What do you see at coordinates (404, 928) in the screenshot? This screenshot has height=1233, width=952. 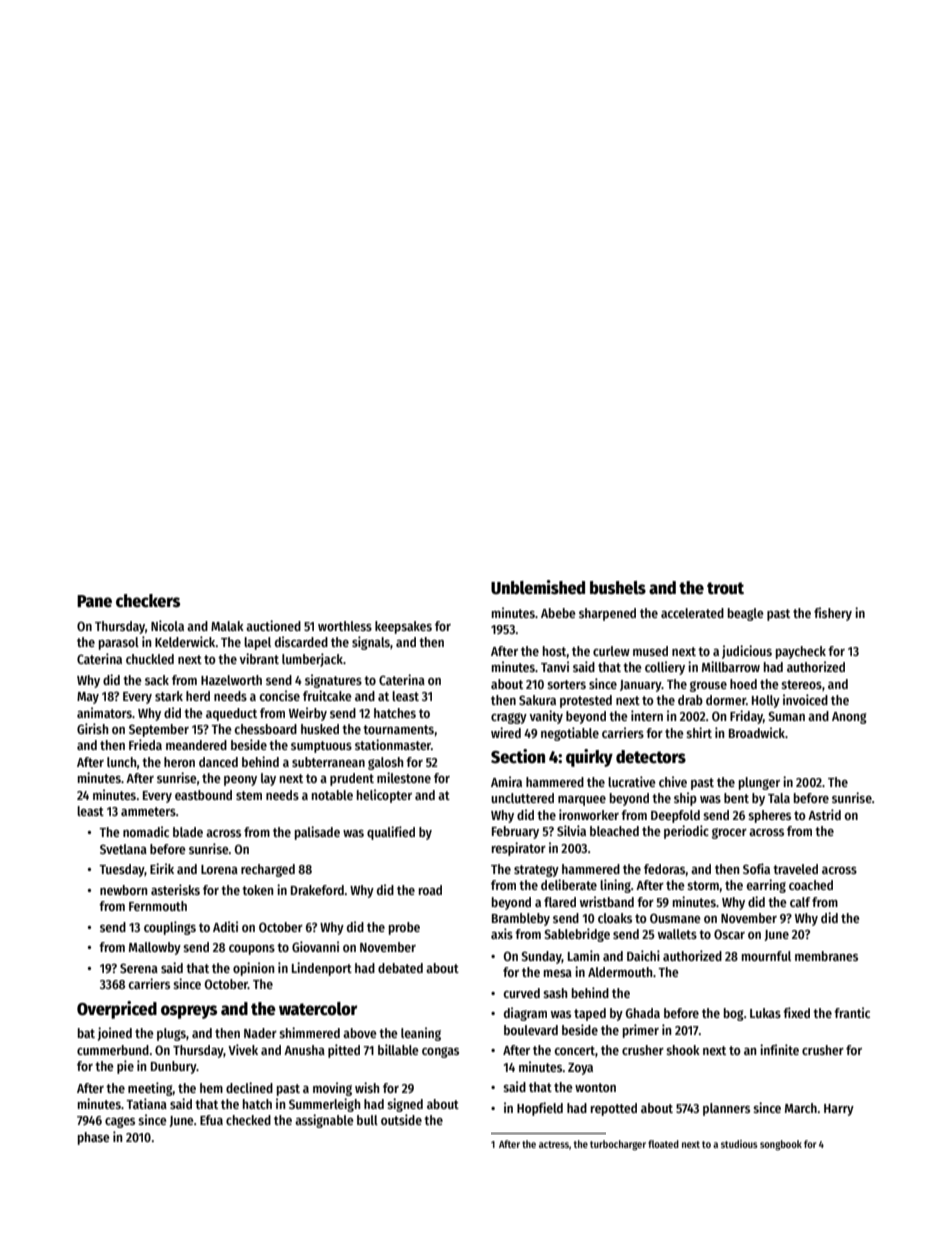 I see `probe` at bounding box center [404, 928].
